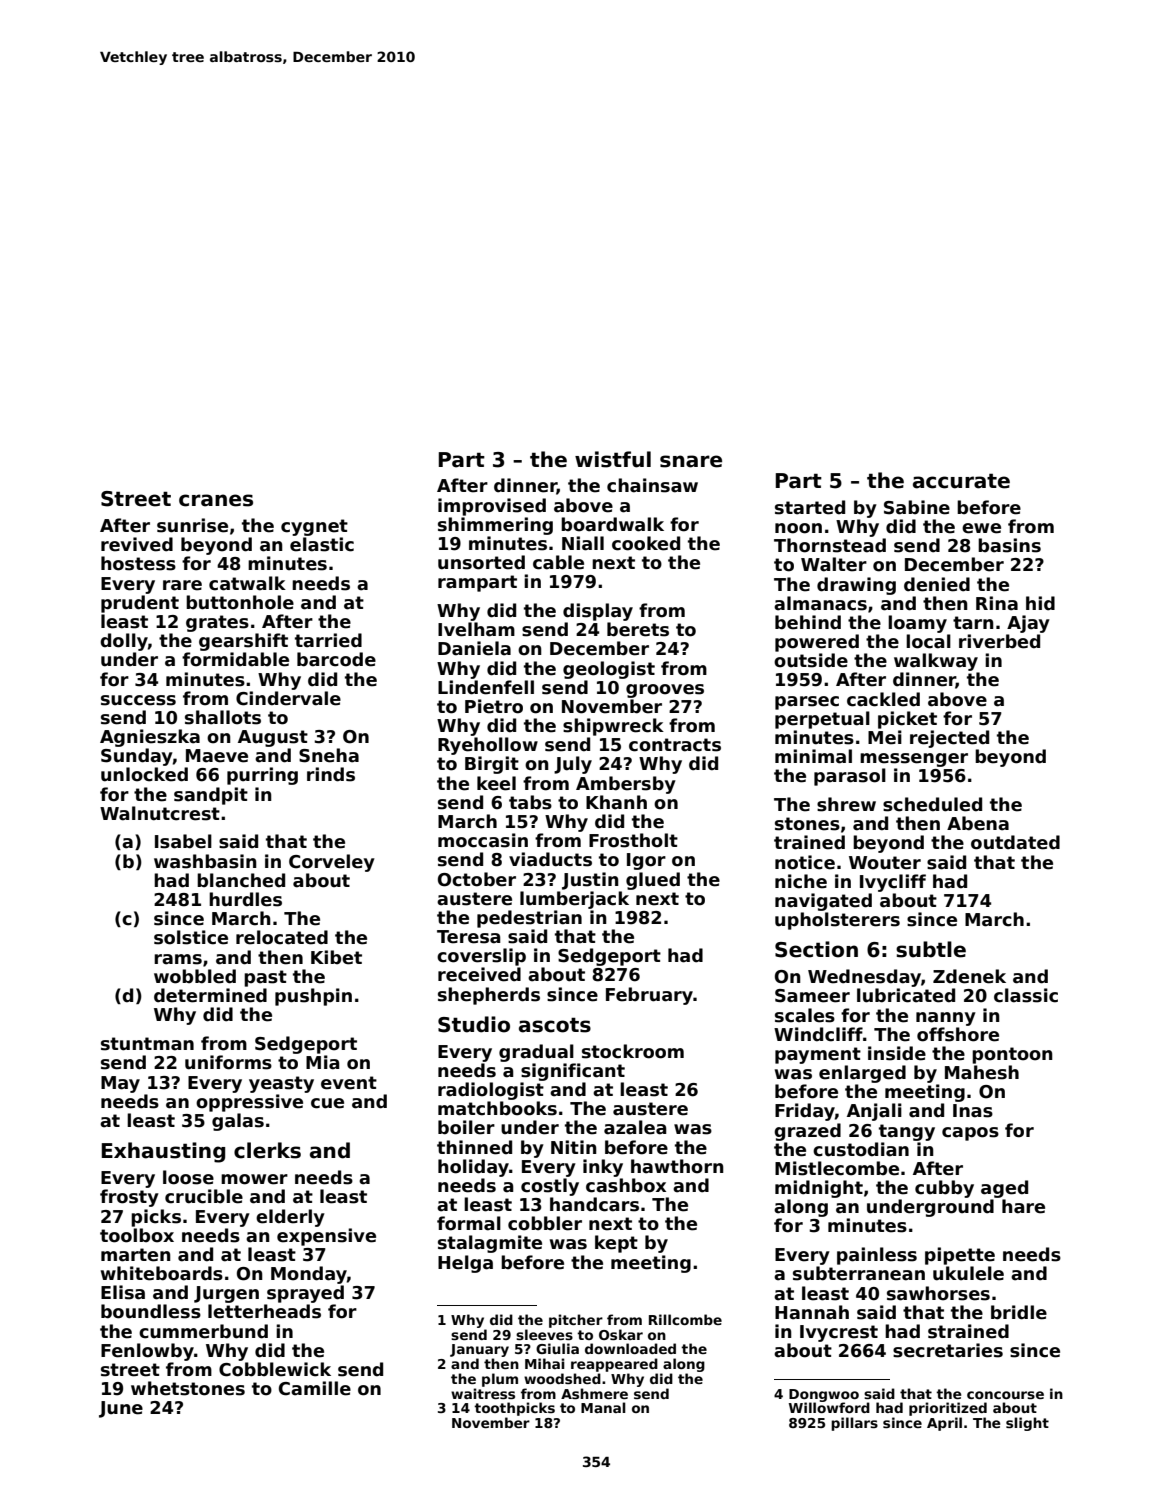 The image size is (1164, 1506). Describe the element at coordinates (583, 543) in the screenshot. I see `Niall` at that location.
